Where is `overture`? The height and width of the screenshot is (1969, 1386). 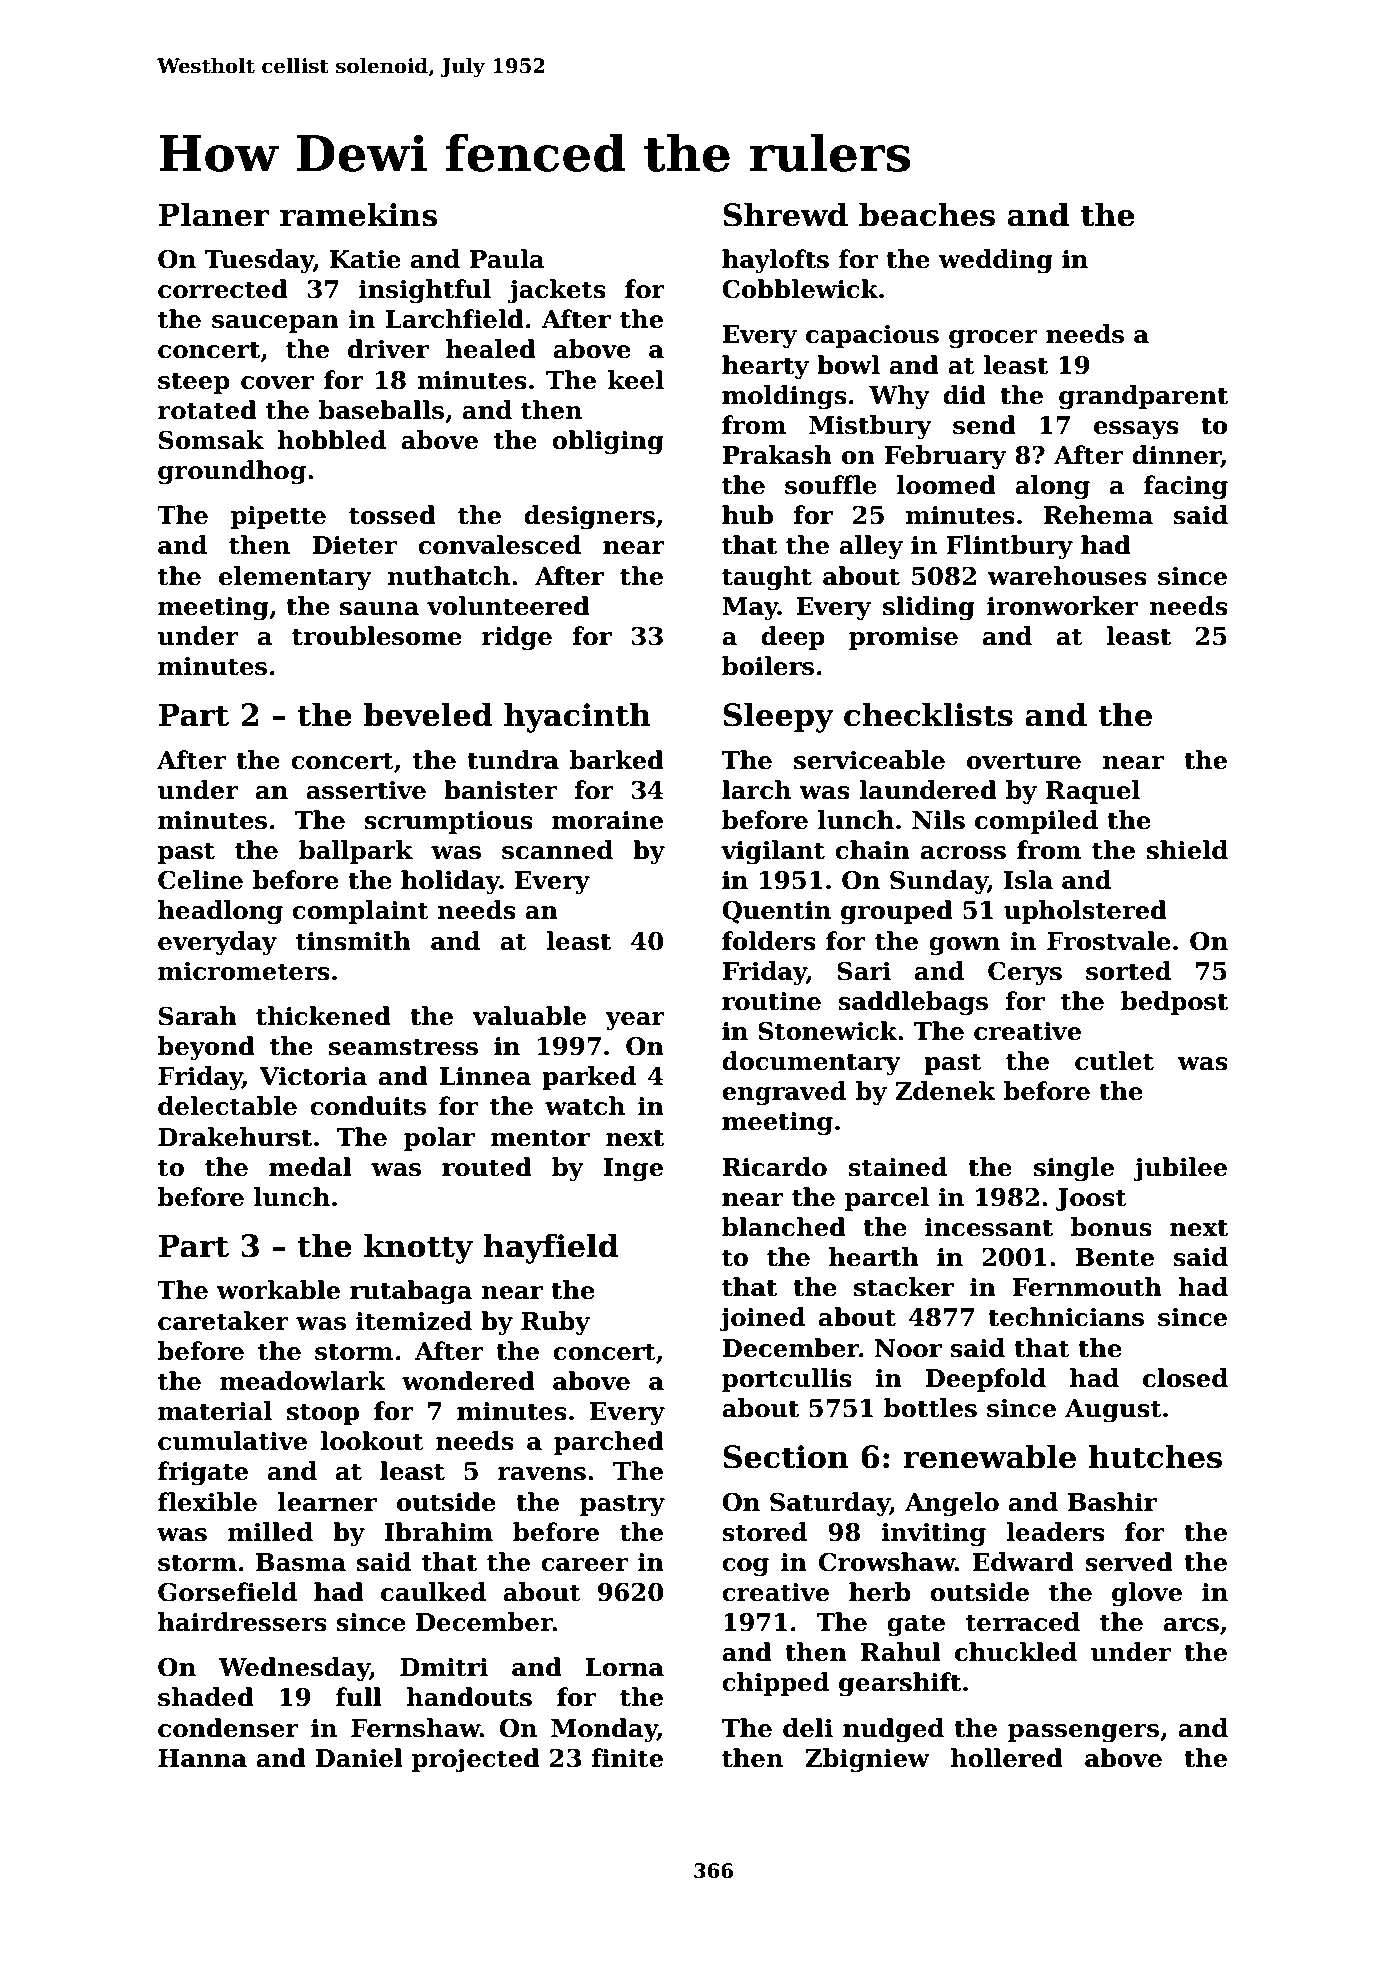
overture is located at coordinates (1024, 761).
